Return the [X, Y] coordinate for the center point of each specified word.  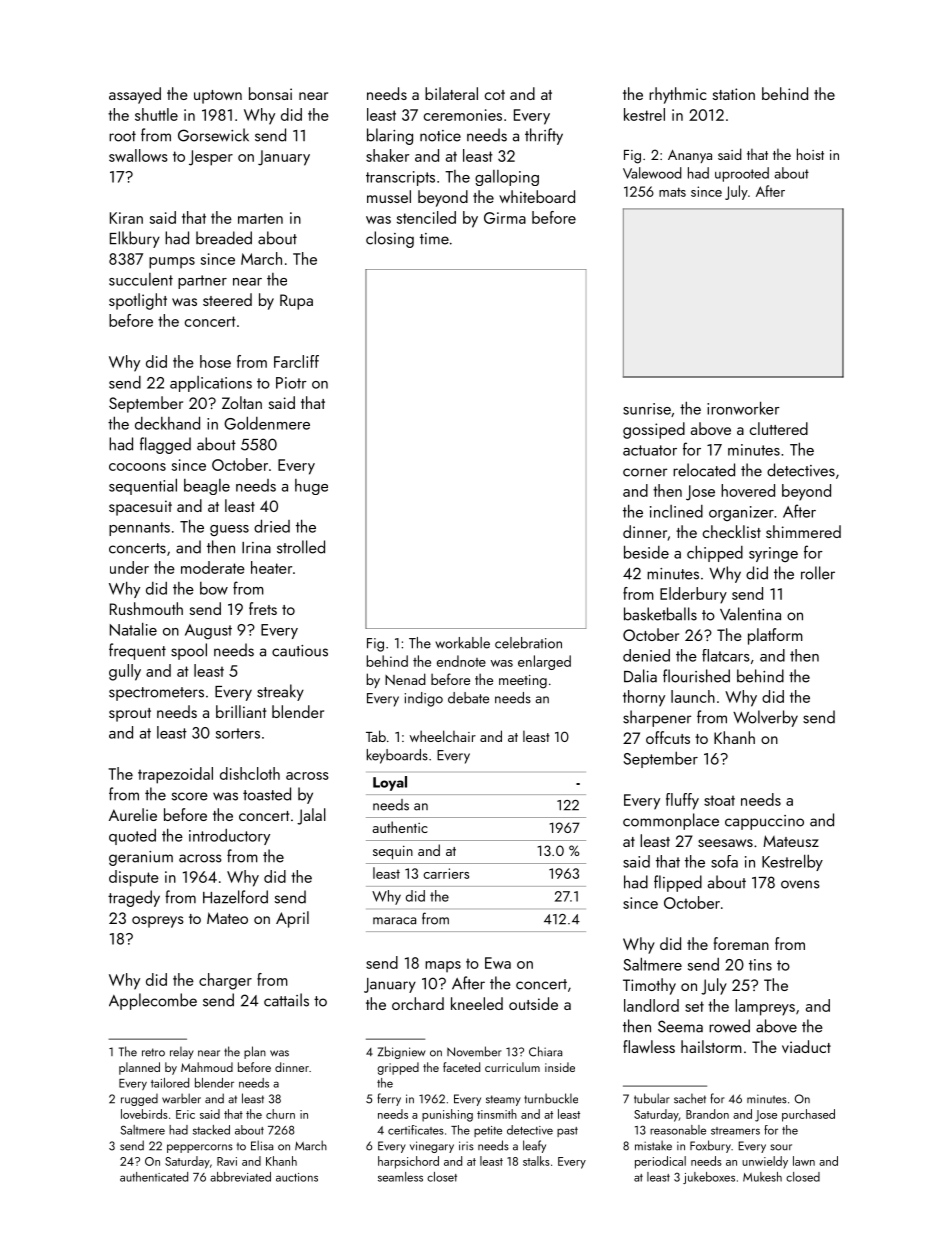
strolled [301, 547]
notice [440, 136]
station [733, 94]
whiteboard [537, 196]
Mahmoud [207, 1067]
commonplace [671, 821]
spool [189, 651]
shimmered [803, 531]
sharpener [657, 718]
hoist [810, 154]
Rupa [296, 302]
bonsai [270, 93]
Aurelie [133, 814]
